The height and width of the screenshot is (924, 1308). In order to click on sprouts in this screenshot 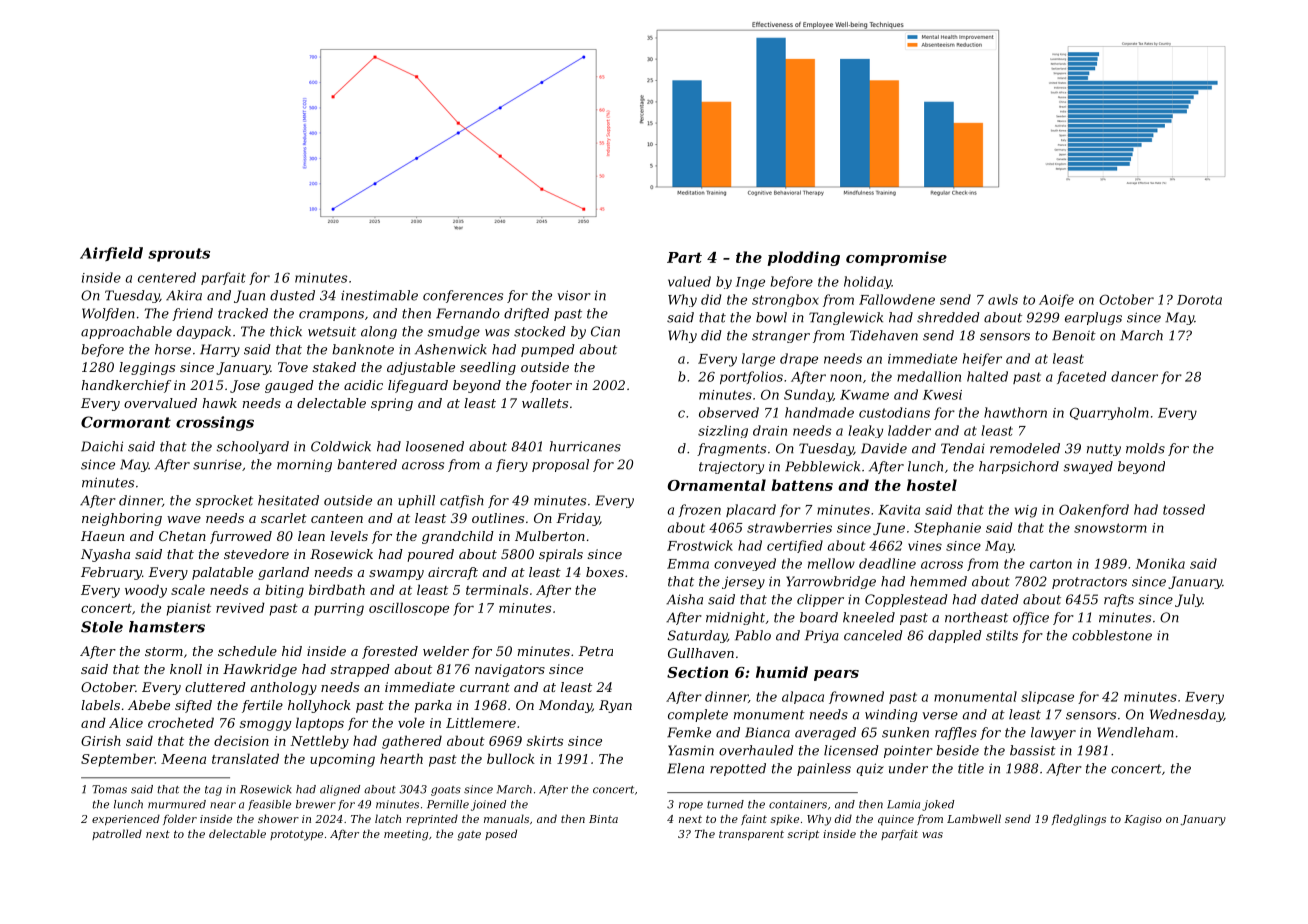, I will do `click(179, 255)`.
